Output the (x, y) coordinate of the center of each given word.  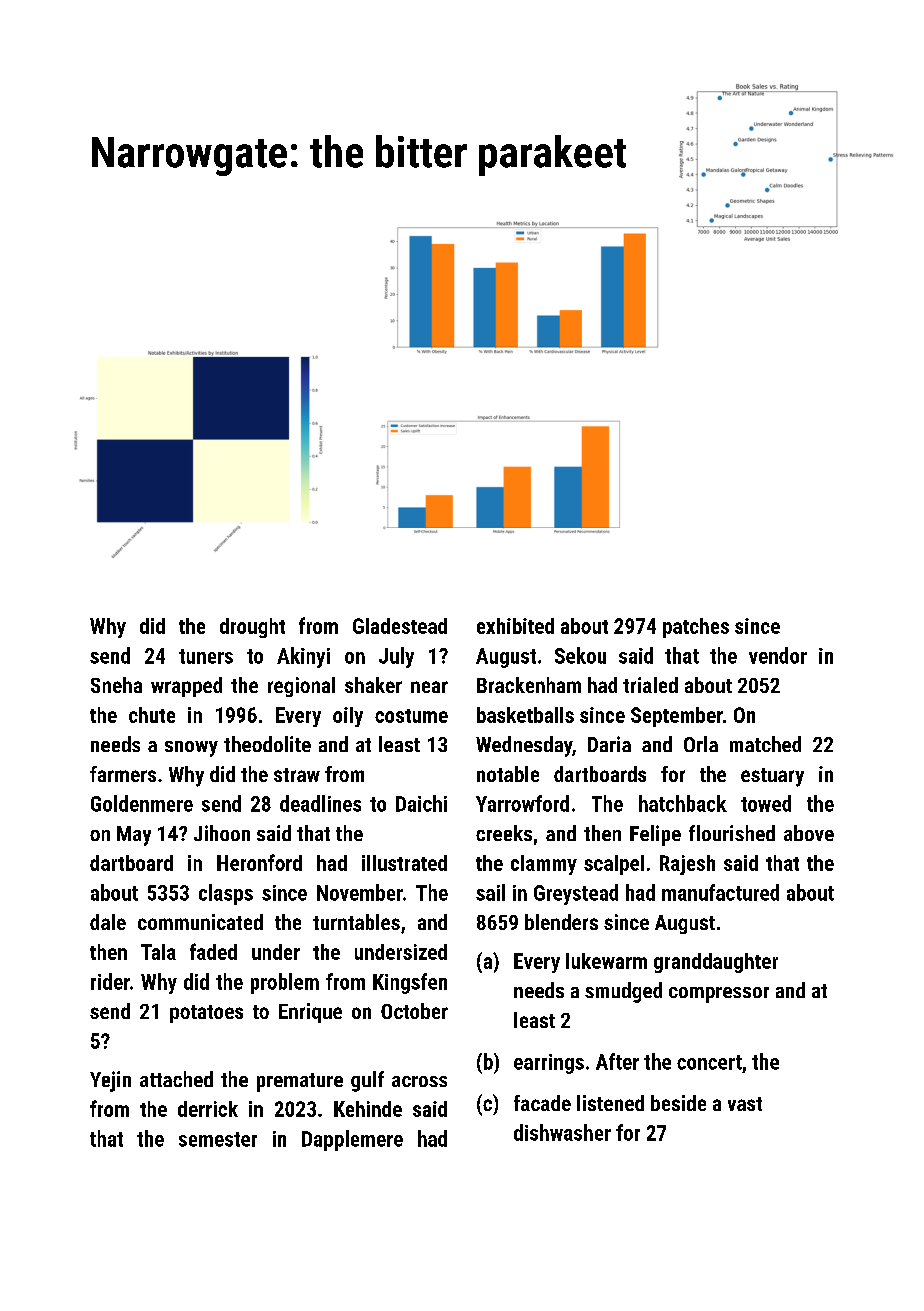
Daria (609, 744)
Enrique (310, 1013)
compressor (719, 995)
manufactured (720, 892)
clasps (226, 894)
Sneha (116, 685)
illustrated (404, 863)
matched (765, 744)
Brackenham (529, 685)
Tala (158, 952)
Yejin (110, 1081)
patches (696, 628)
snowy (191, 749)
